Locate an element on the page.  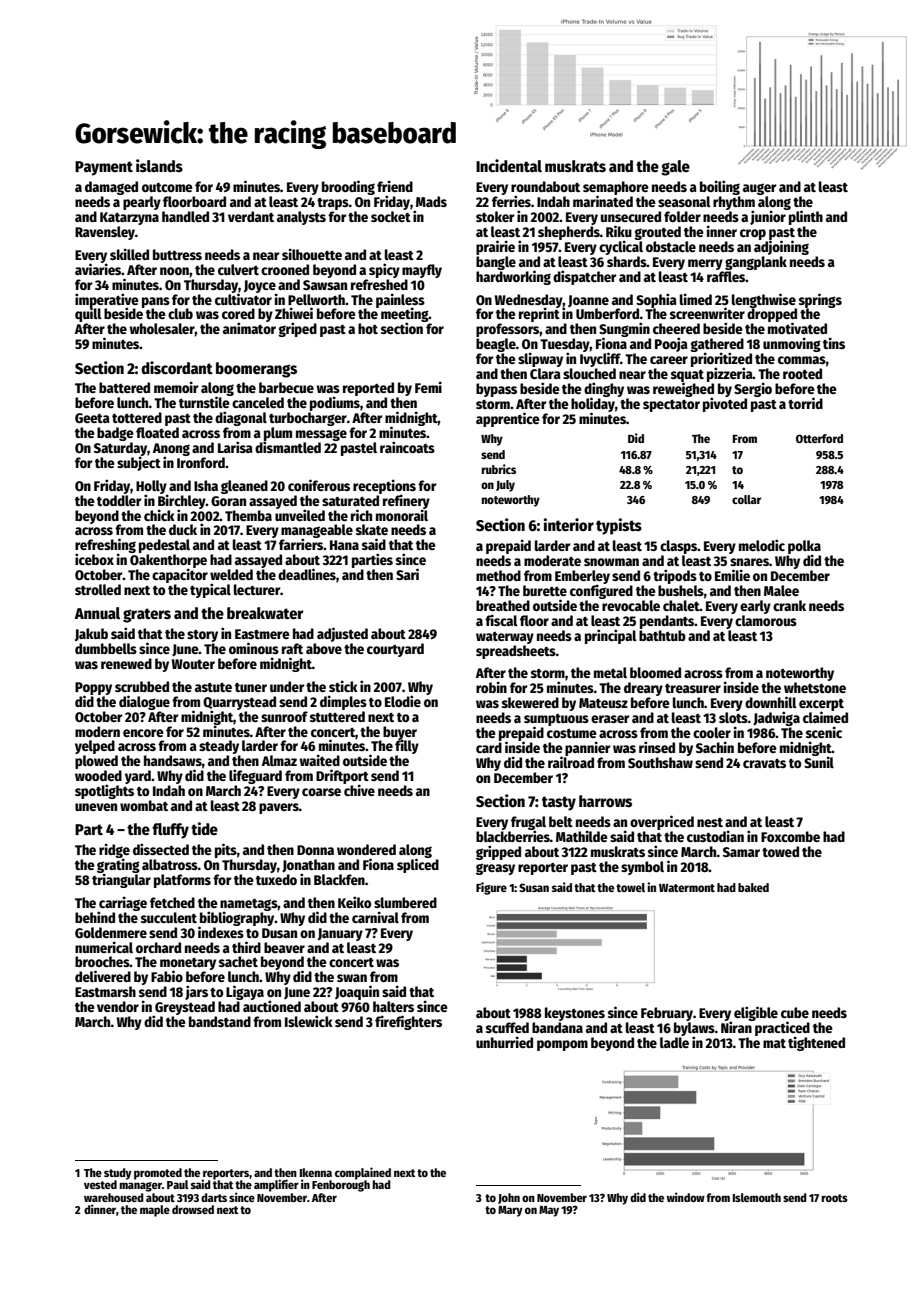
boomerangs is located at coordinates (256, 370).
